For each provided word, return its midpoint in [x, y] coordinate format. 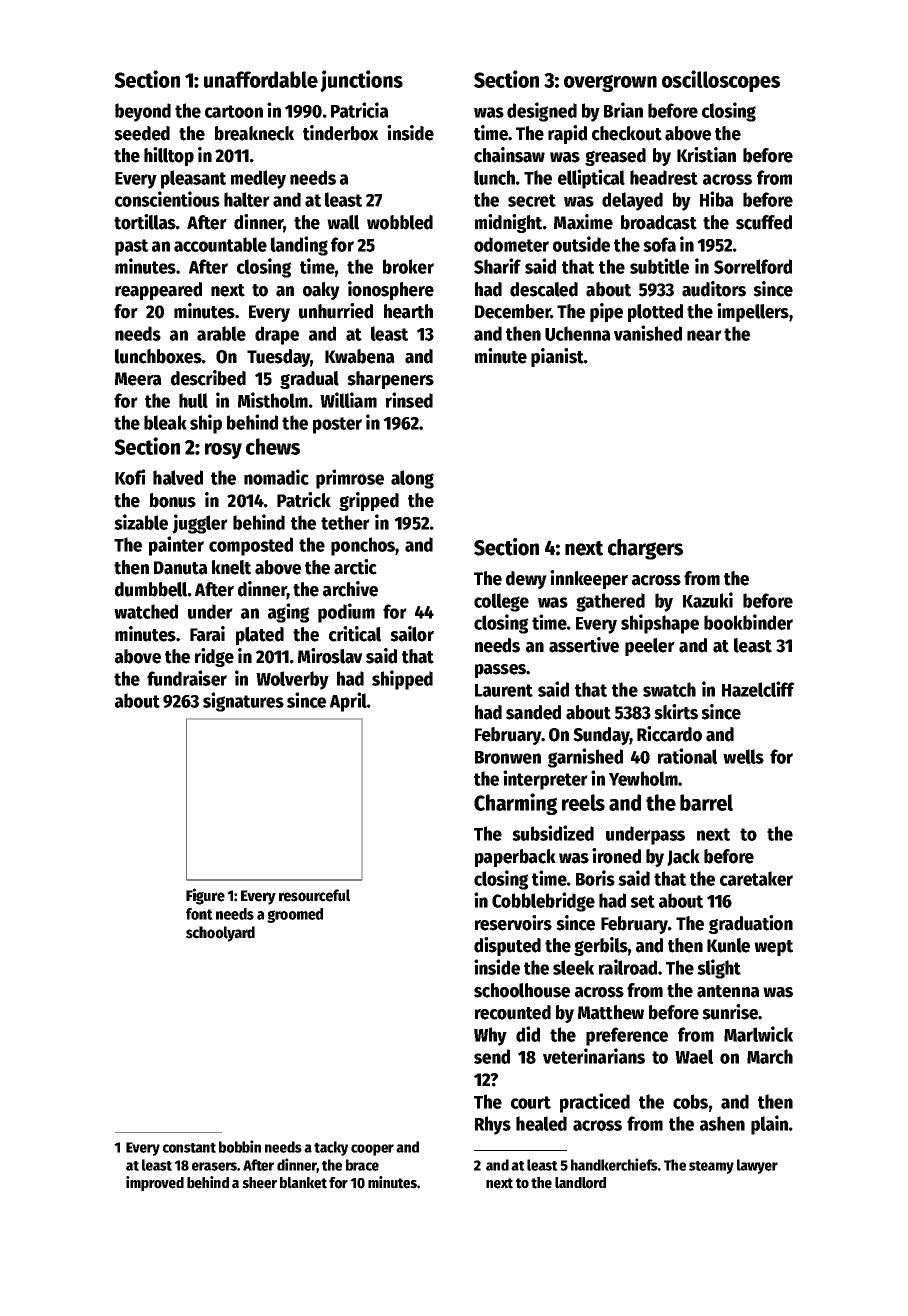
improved [155, 1184]
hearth [408, 311]
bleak [165, 422]
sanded [533, 712]
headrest [664, 177]
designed [542, 112]
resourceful [314, 895]
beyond [143, 112]
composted [251, 546]
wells [743, 756]
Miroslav [330, 656]
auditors [714, 289]
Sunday [601, 736]
